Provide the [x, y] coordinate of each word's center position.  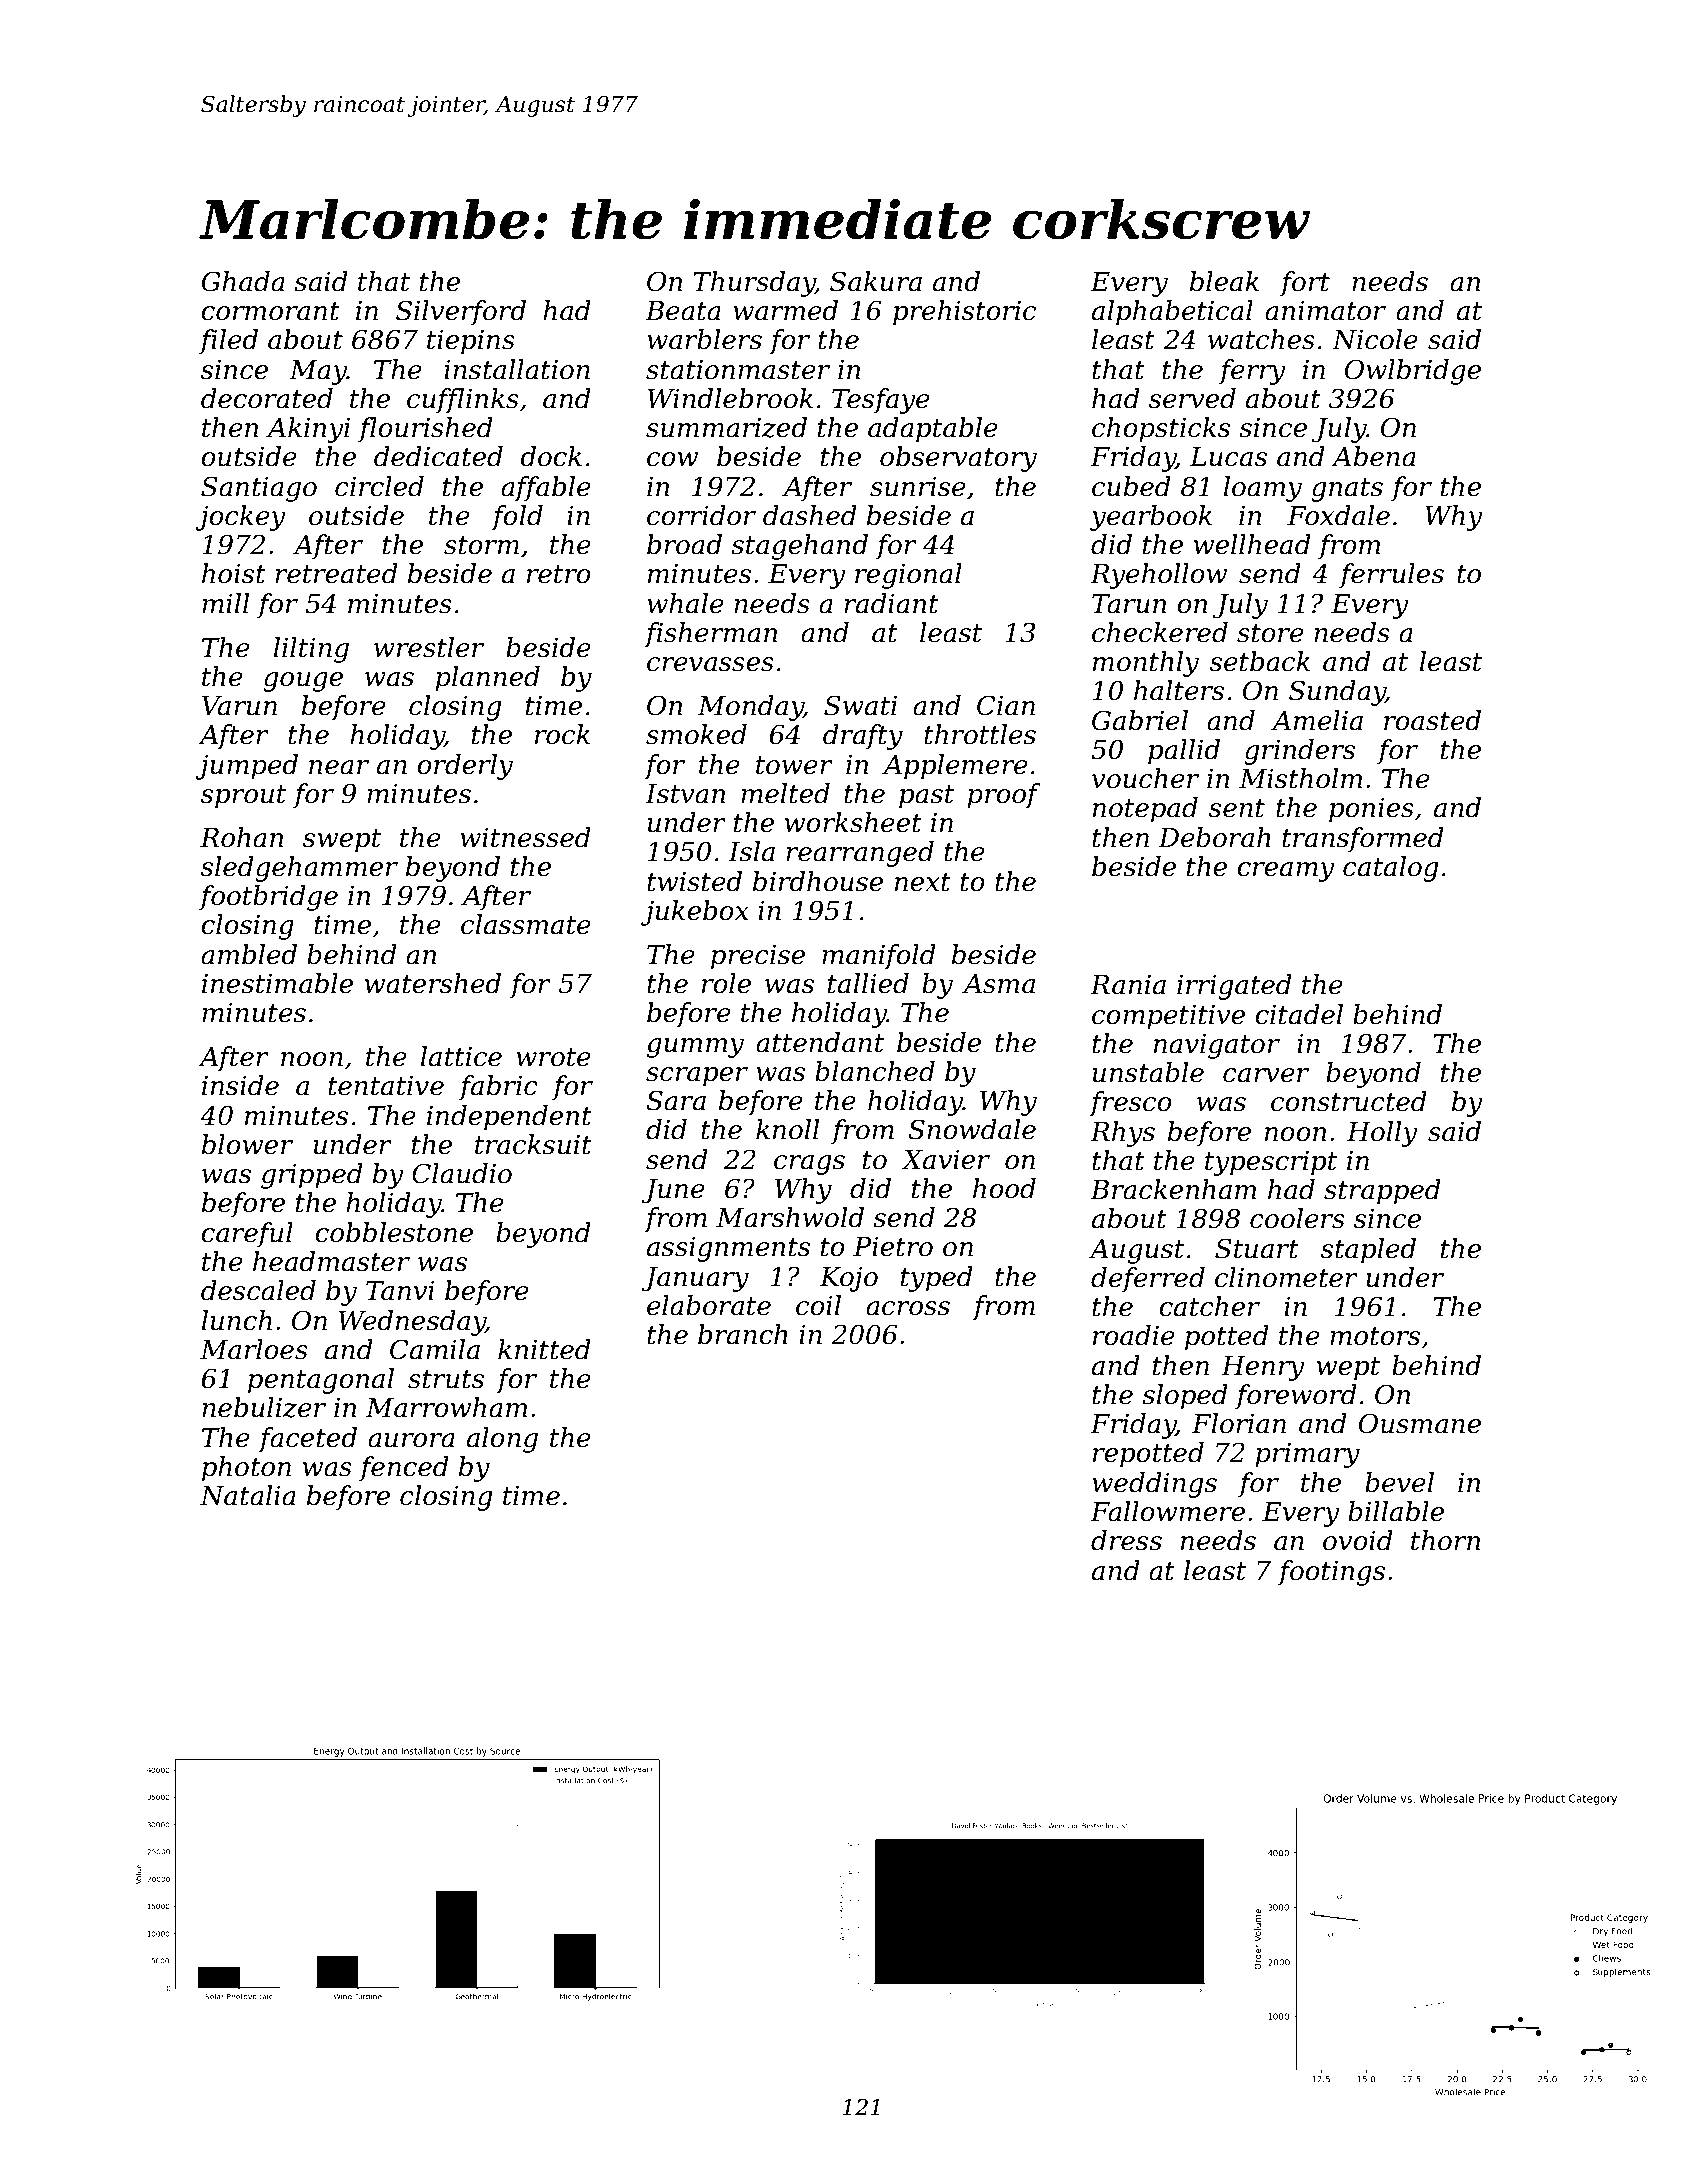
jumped [247, 767]
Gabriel [1140, 720]
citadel [1299, 1014]
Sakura [876, 281]
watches [1261, 339]
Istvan [685, 794]
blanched [875, 1071]
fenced [404, 1469]
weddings [1154, 1485]
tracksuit [533, 1144]
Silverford [461, 313]
